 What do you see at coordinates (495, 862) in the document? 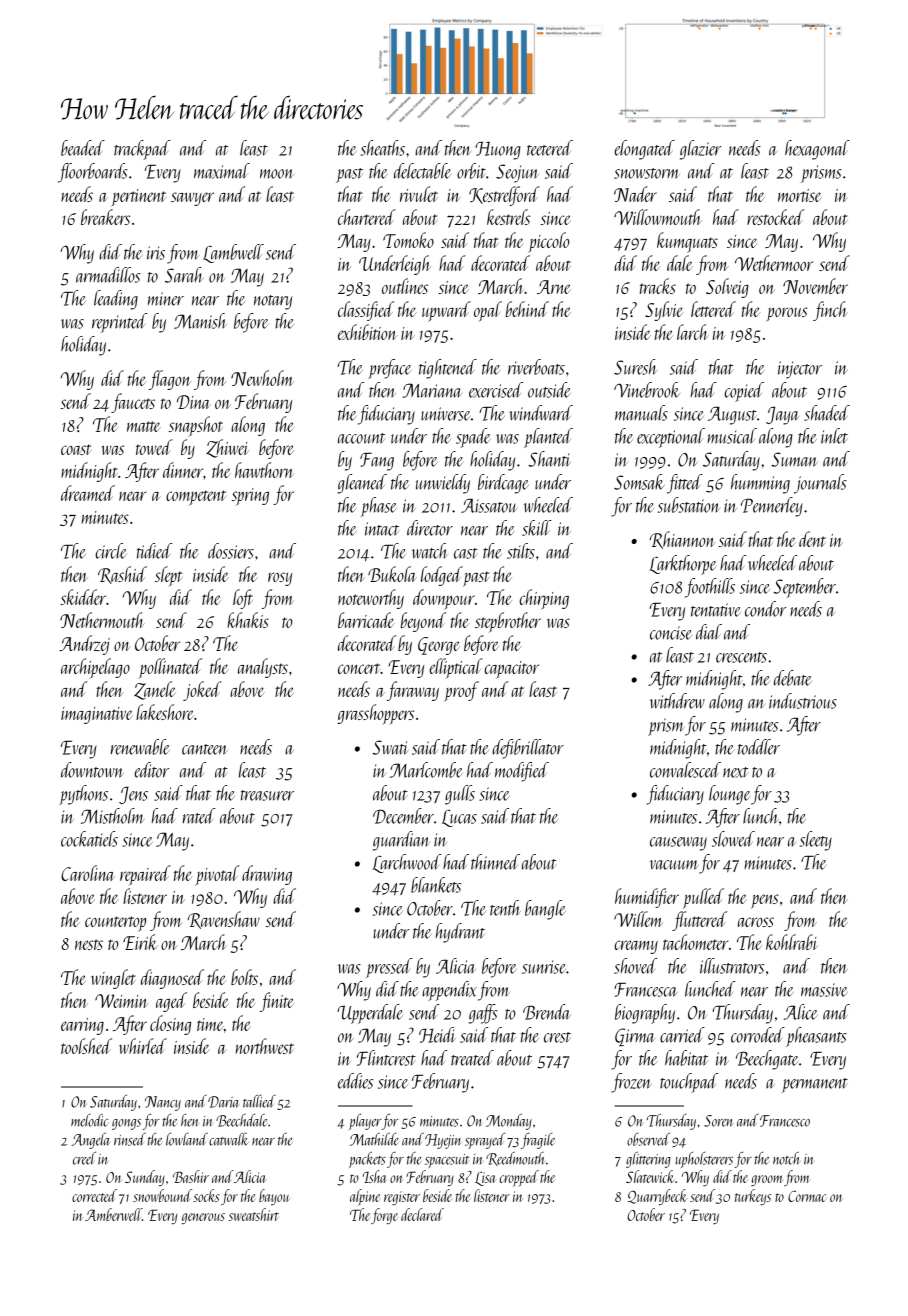
I see `thinned` at bounding box center [495, 862].
